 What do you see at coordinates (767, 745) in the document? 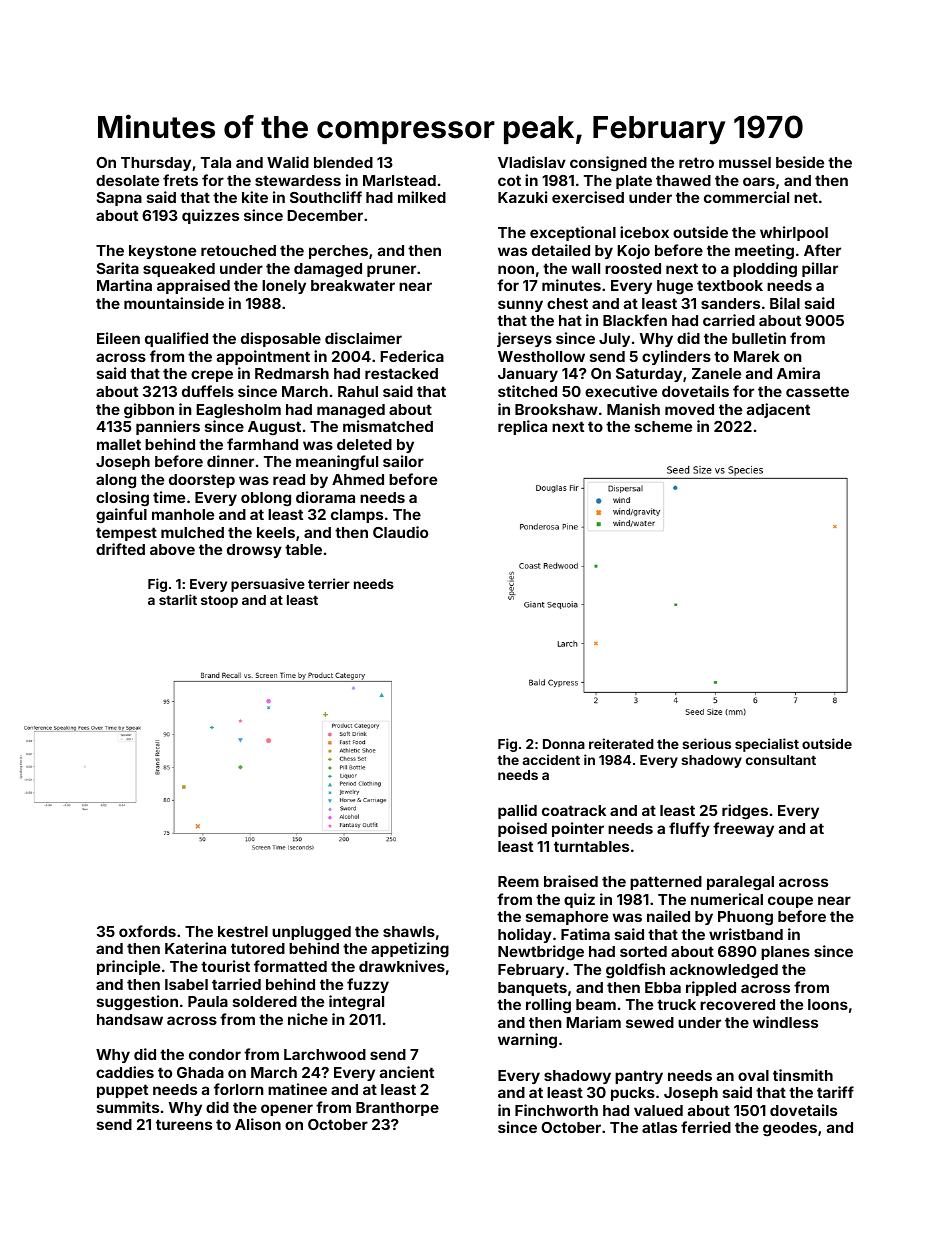
I see `specialist` at bounding box center [767, 745].
